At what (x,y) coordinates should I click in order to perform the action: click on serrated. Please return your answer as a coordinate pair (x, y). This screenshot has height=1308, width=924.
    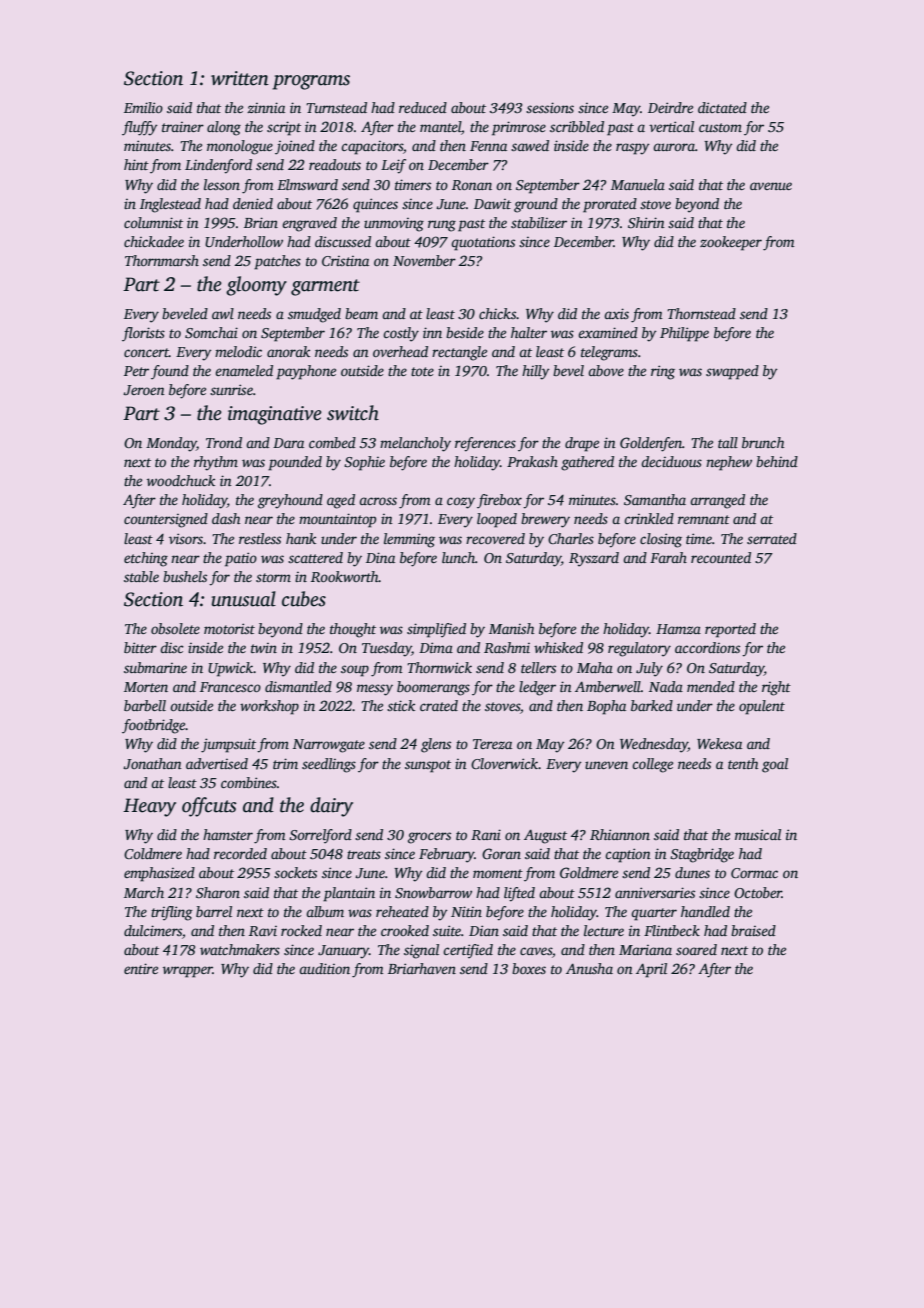
    Looking at the image, I should click on (772, 538).
